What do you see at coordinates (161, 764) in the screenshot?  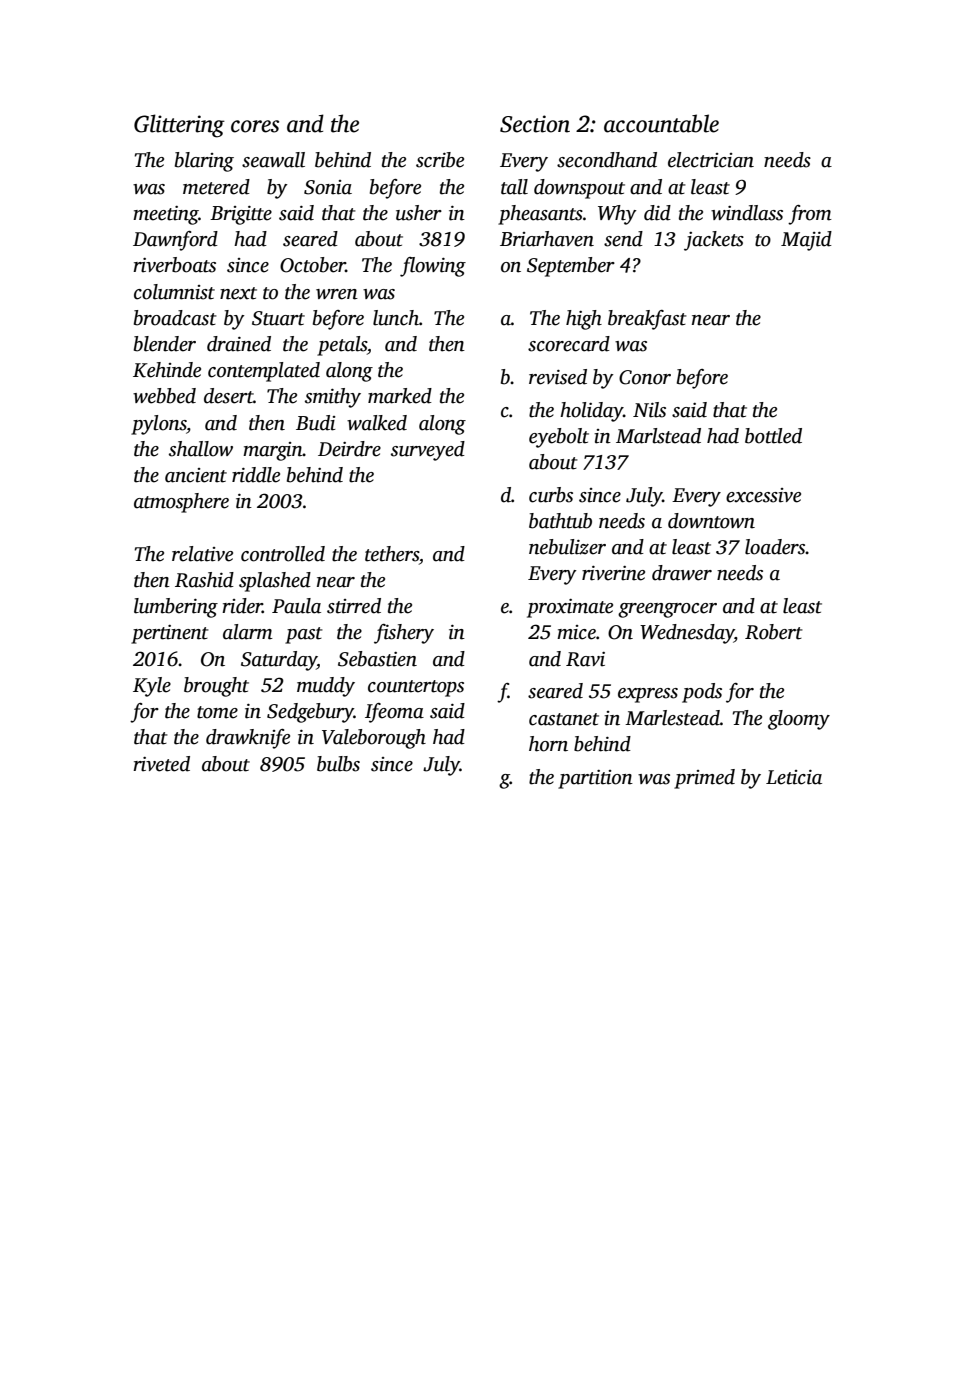 I see `riveted` at bounding box center [161, 764].
